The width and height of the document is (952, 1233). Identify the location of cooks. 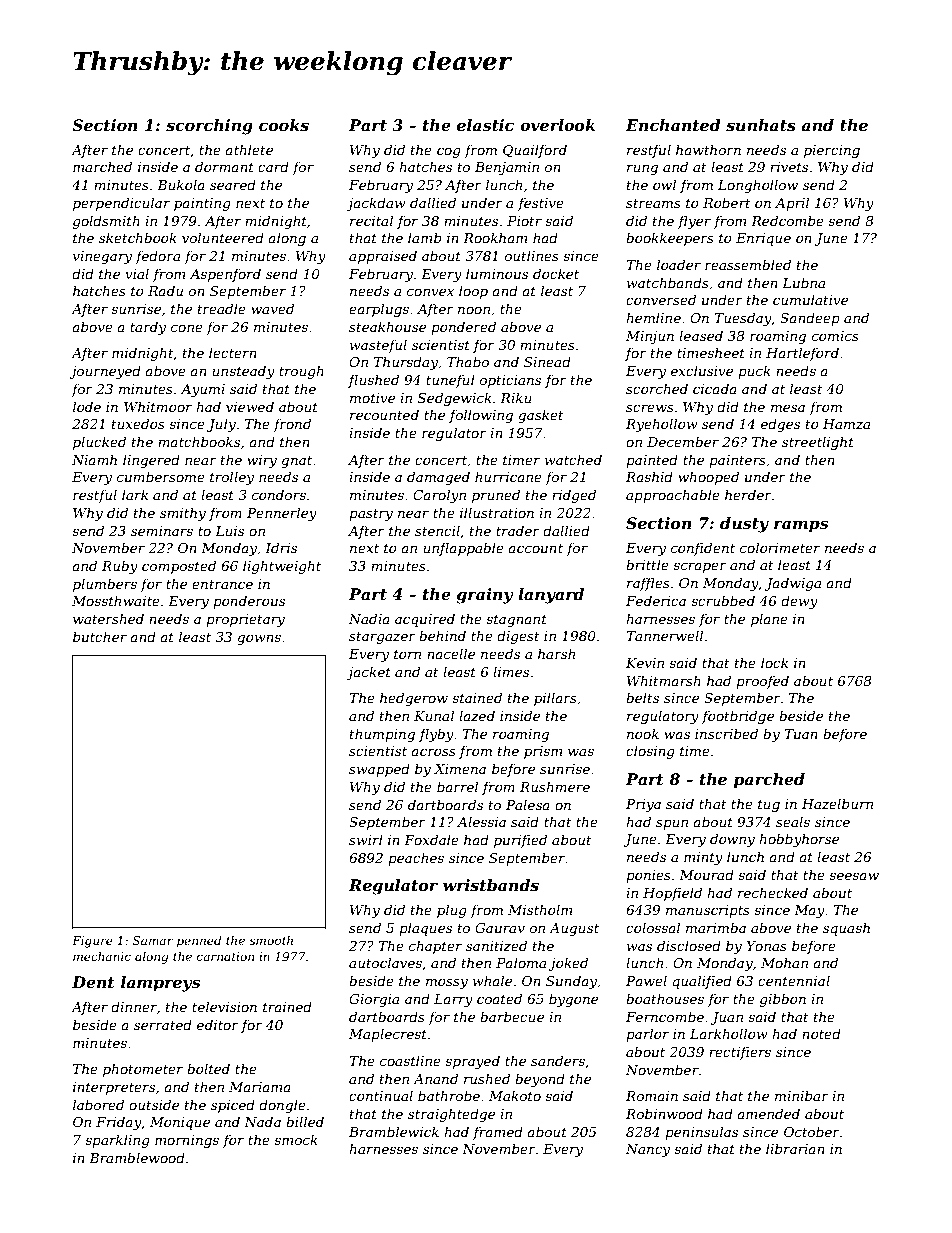
(284, 125).
